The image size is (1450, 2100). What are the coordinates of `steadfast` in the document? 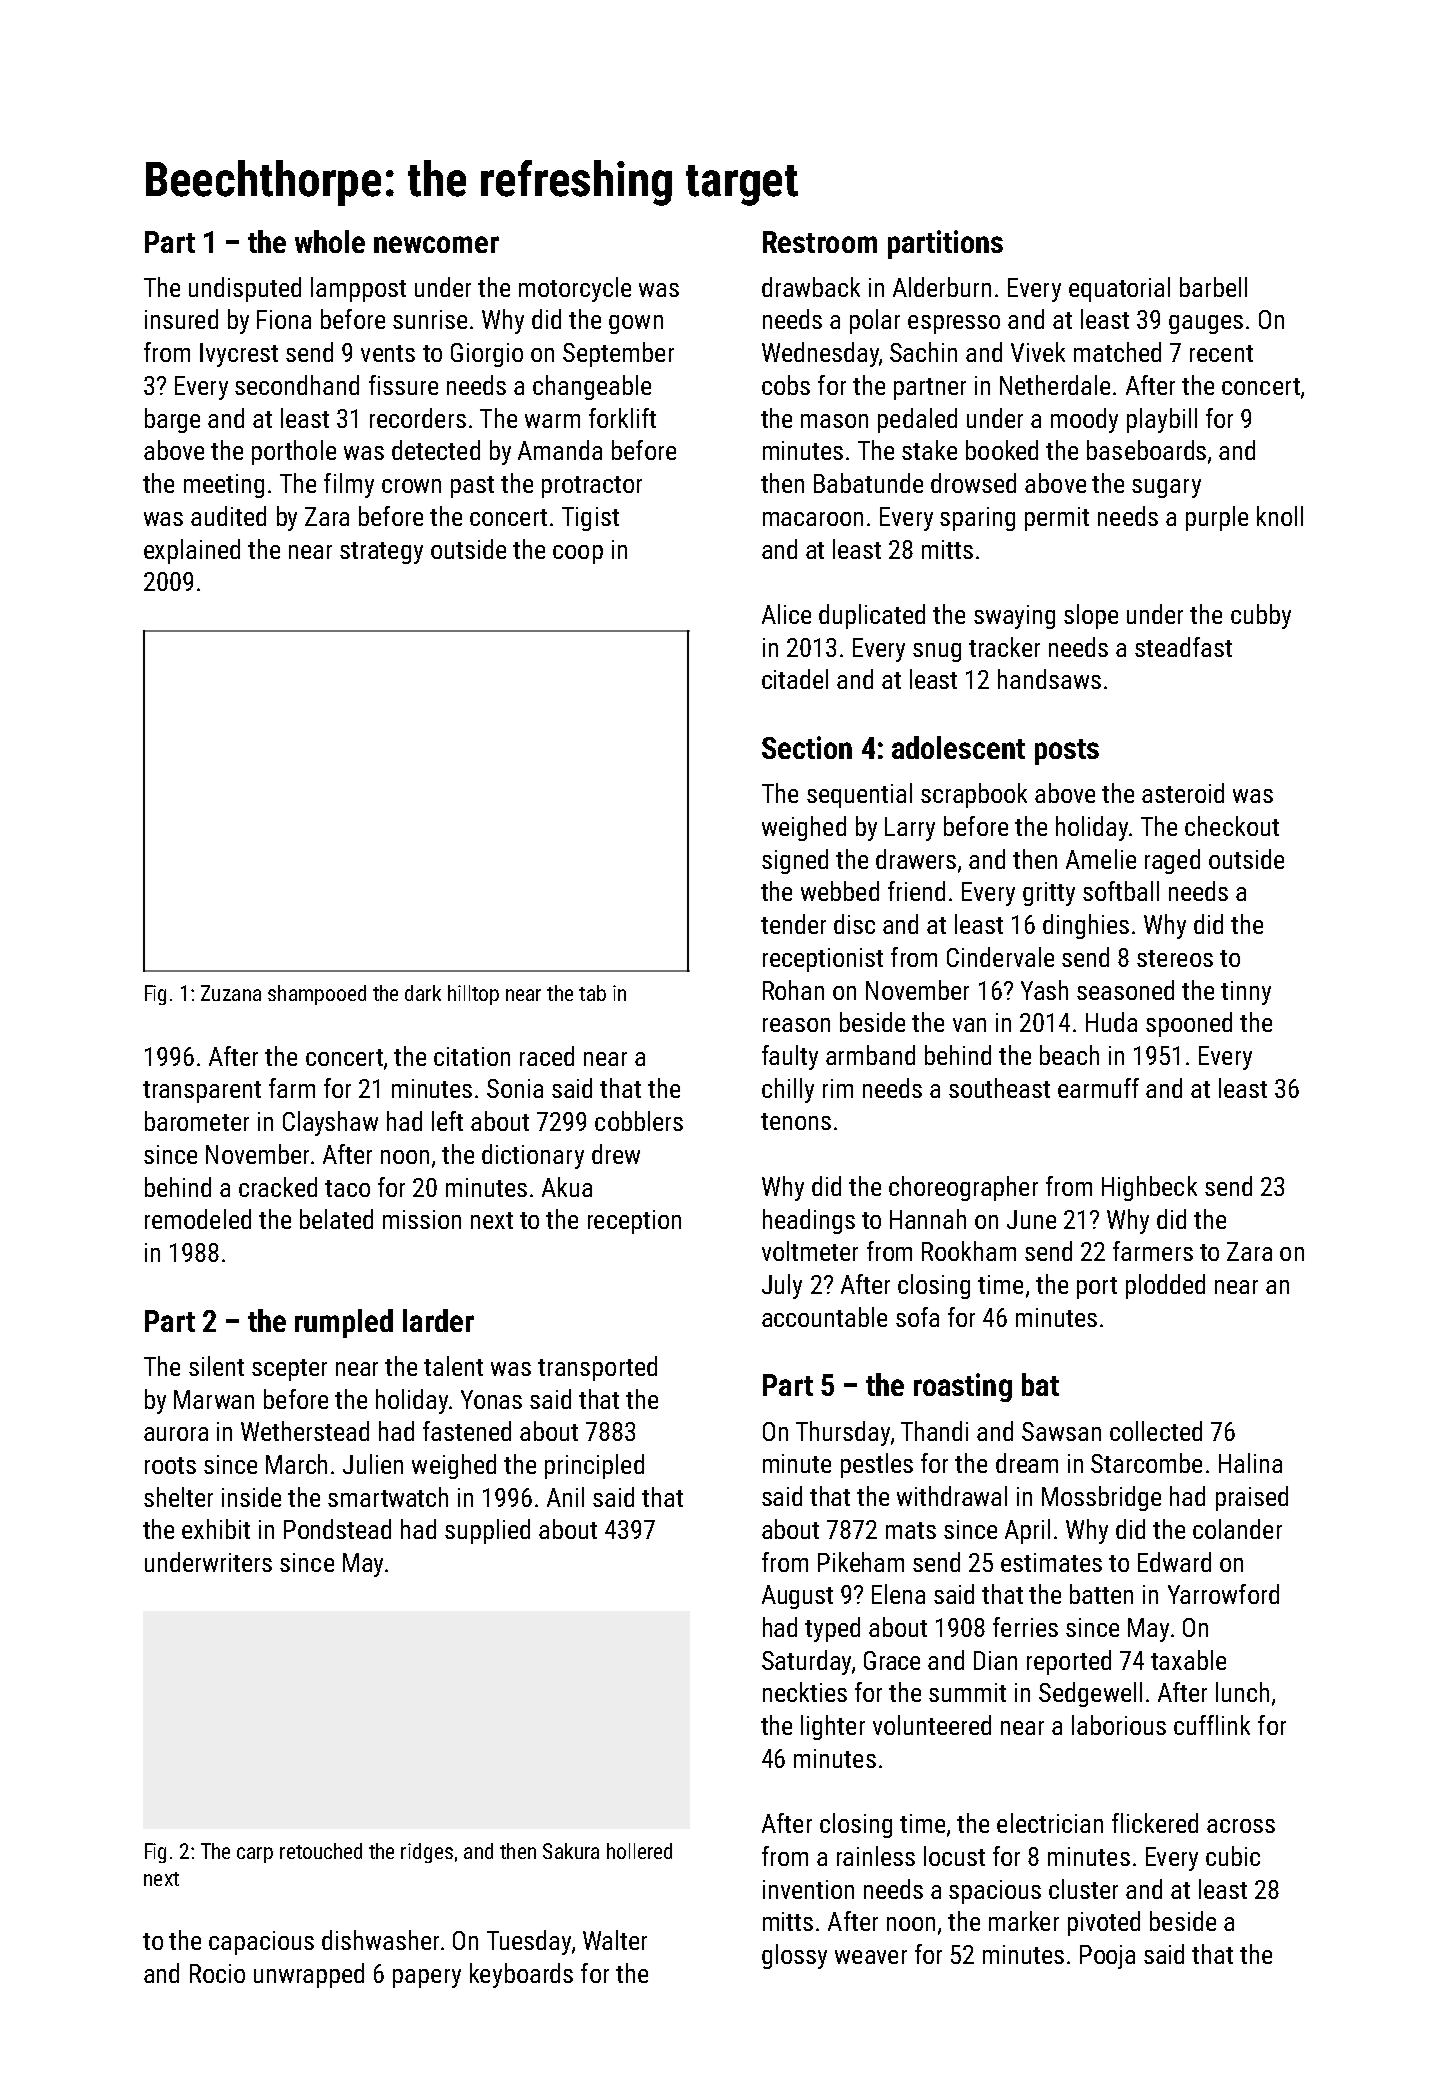 It's located at (1183, 647).
